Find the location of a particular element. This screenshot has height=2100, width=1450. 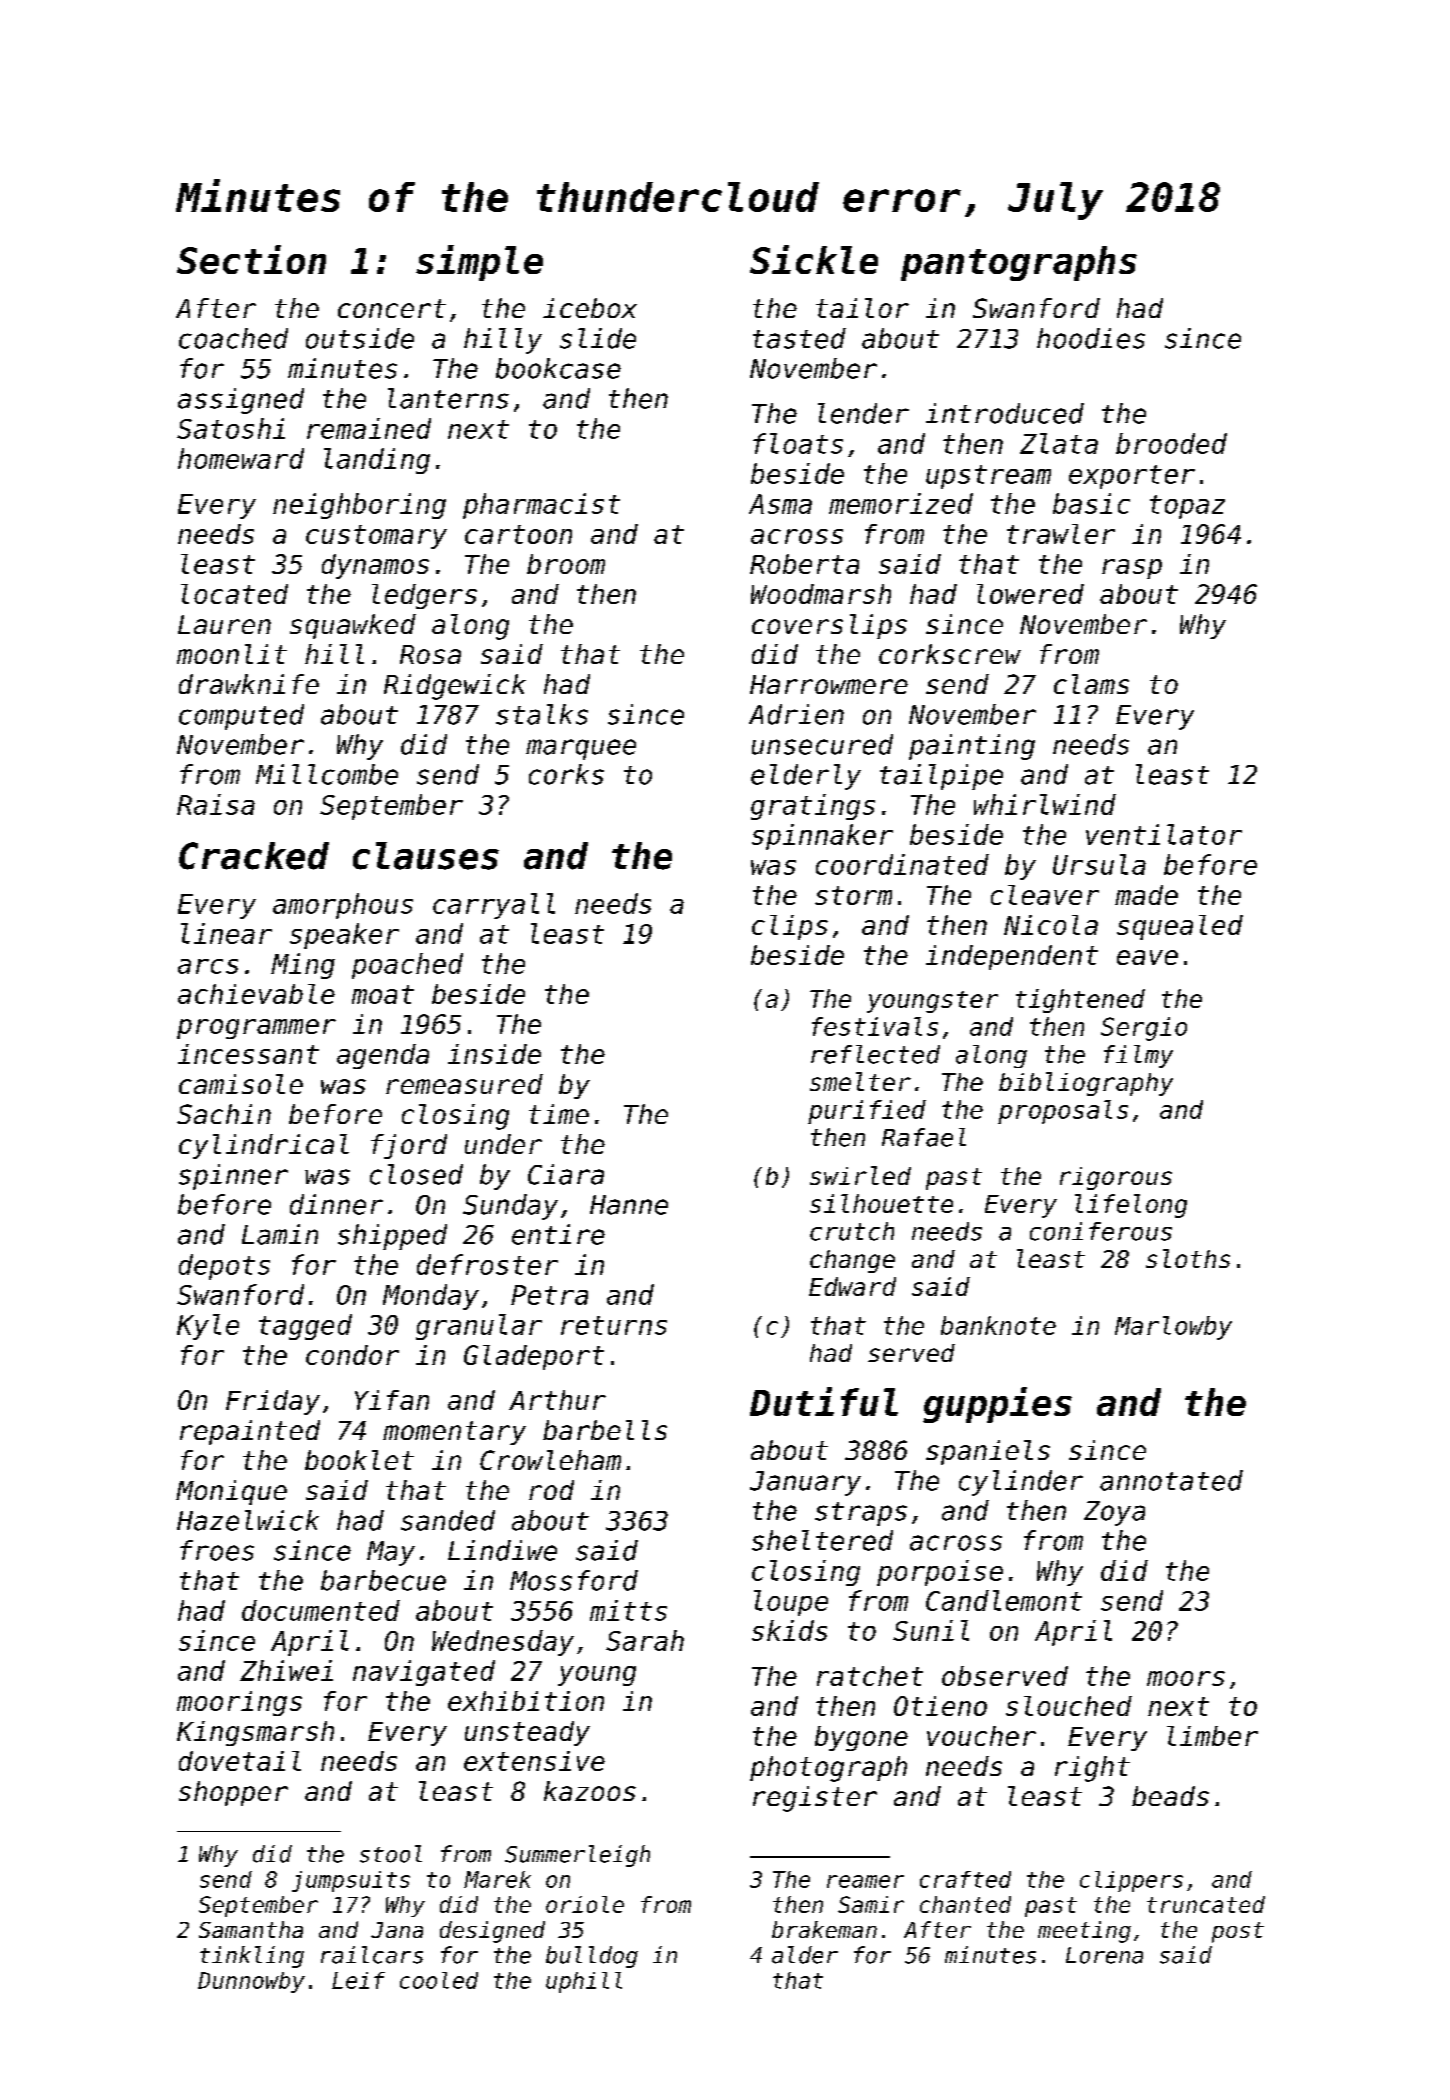

sheltered is located at coordinates (822, 1540).
